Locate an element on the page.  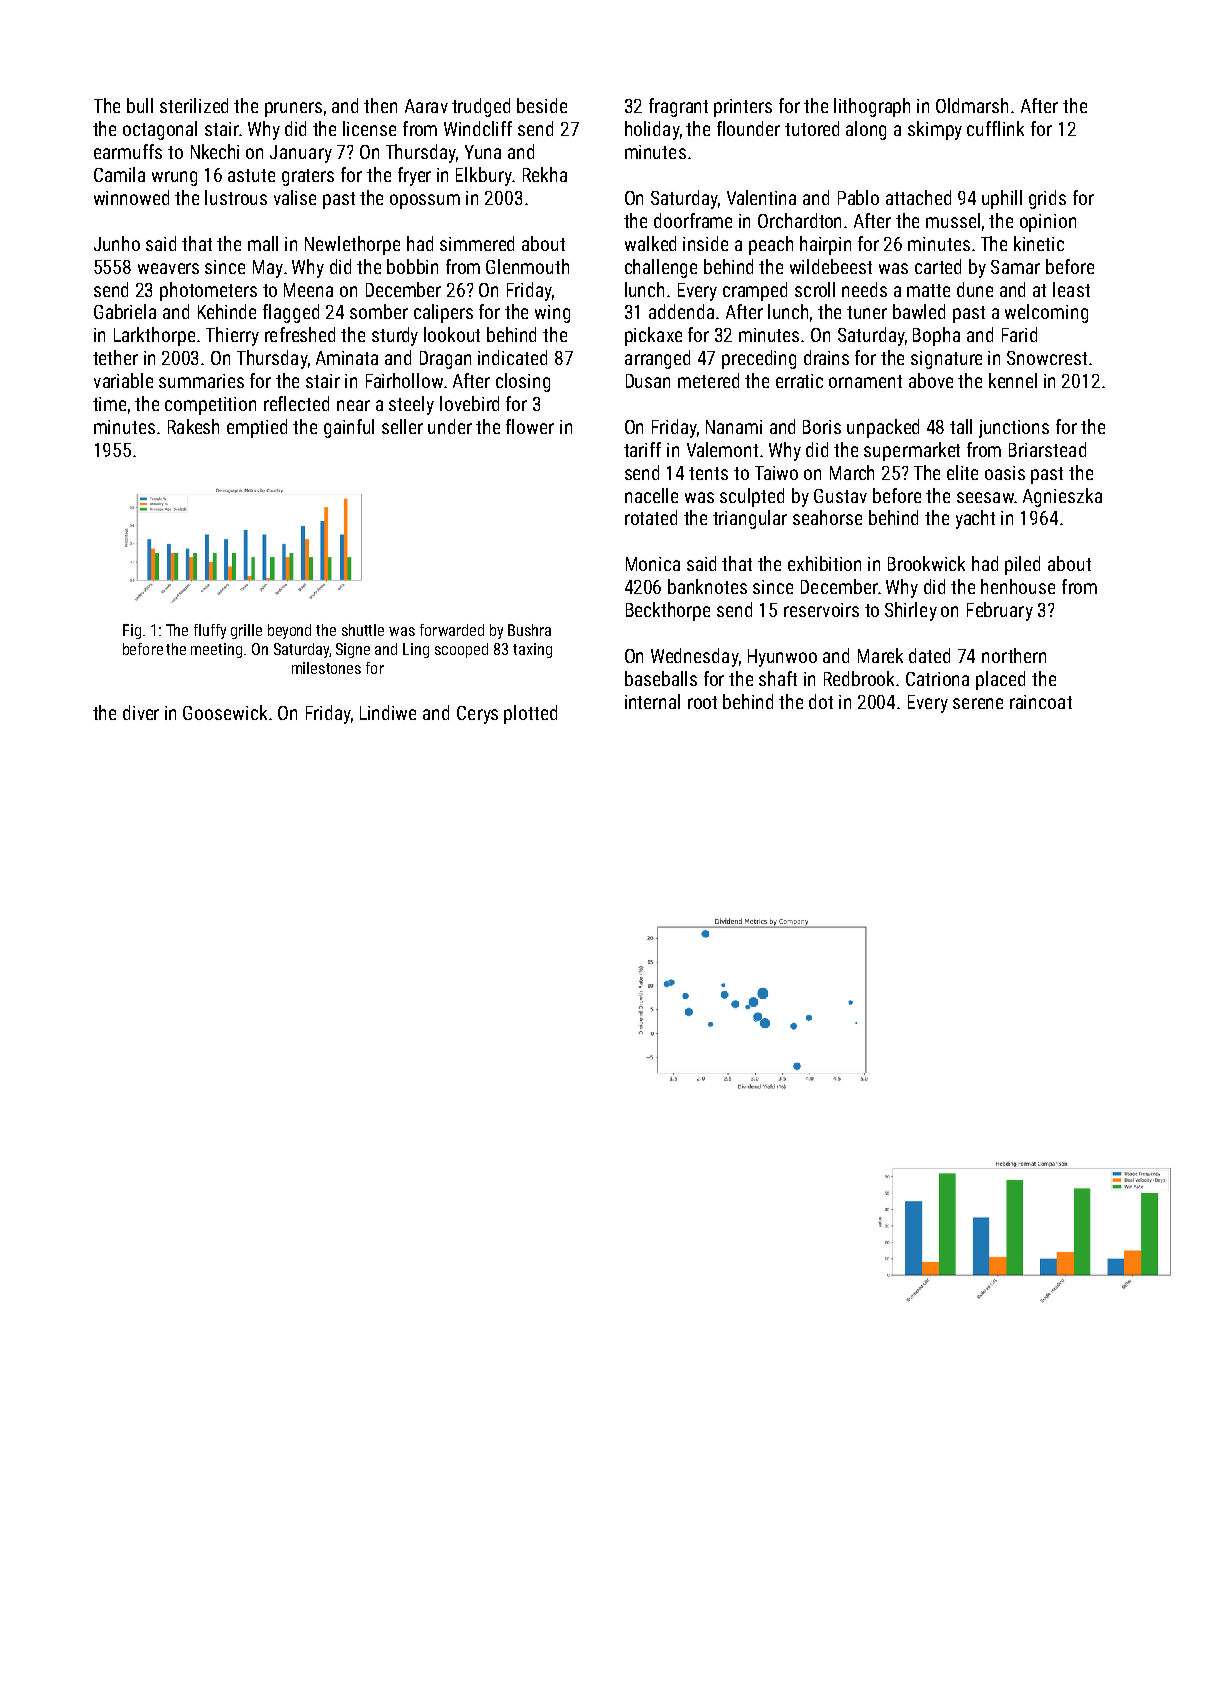
Newlethorpe is located at coordinates (352, 245).
